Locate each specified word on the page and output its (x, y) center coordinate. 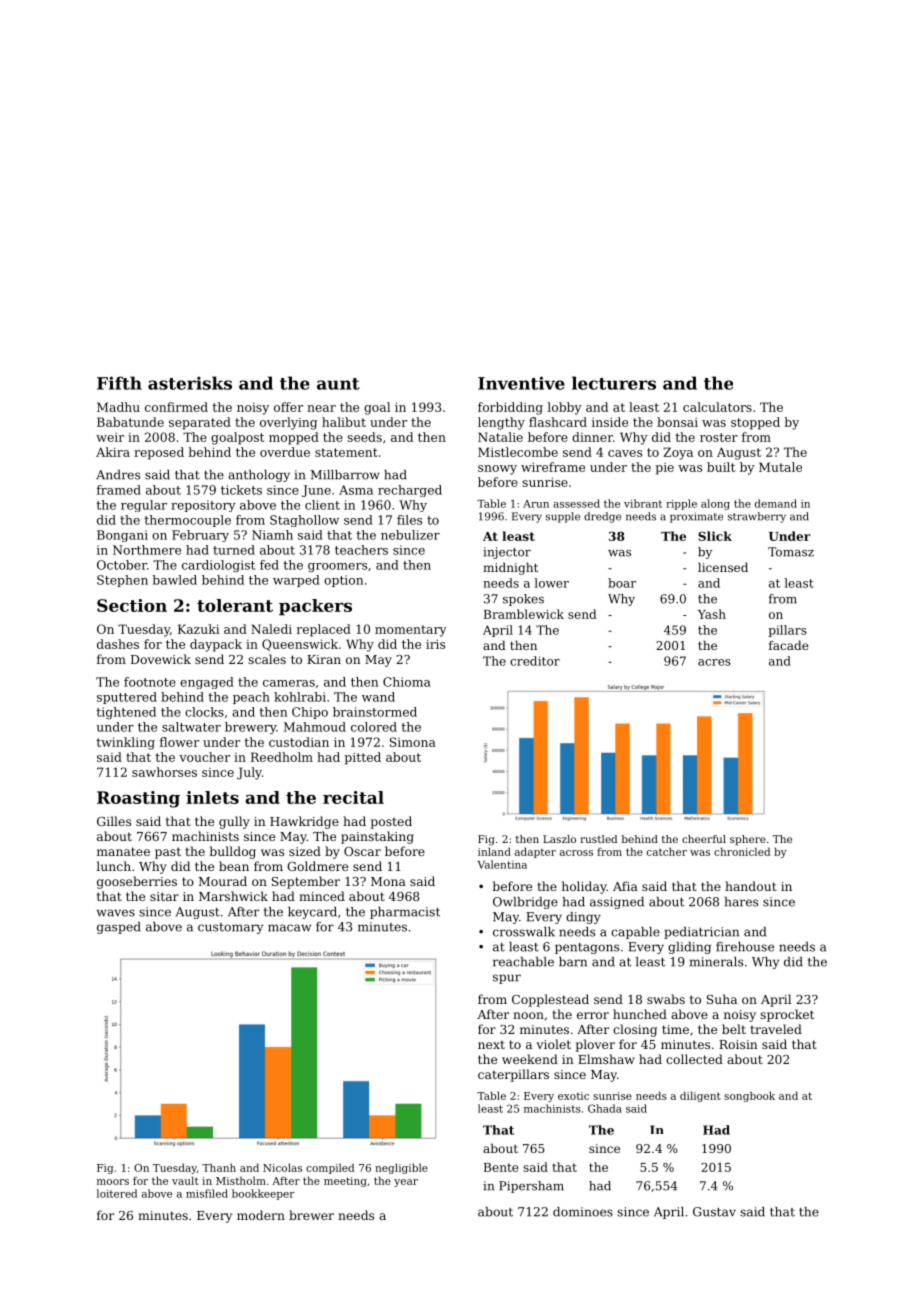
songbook (749, 1096)
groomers (337, 567)
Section (132, 605)
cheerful (704, 839)
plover (595, 1045)
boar (622, 583)
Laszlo (559, 839)
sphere (748, 840)
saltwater (191, 727)
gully (234, 822)
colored (374, 727)
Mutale (780, 467)
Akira (113, 452)
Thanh (219, 1167)
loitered (117, 1193)
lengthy (501, 423)
